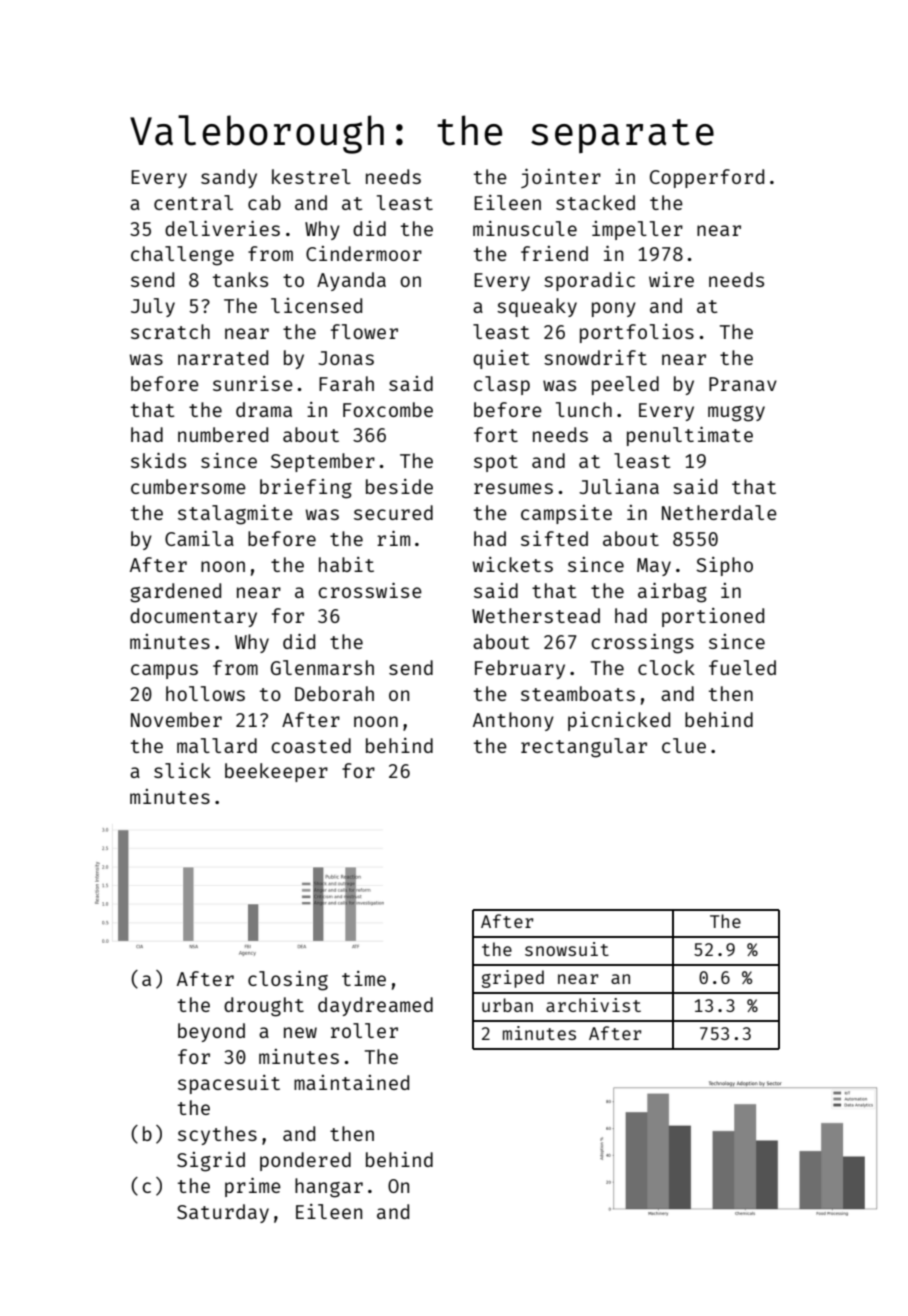 The width and height of the screenshot is (908, 1316). Describe the element at coordinates (561, 178) in the screenshot. I see `jointer` at that location.
